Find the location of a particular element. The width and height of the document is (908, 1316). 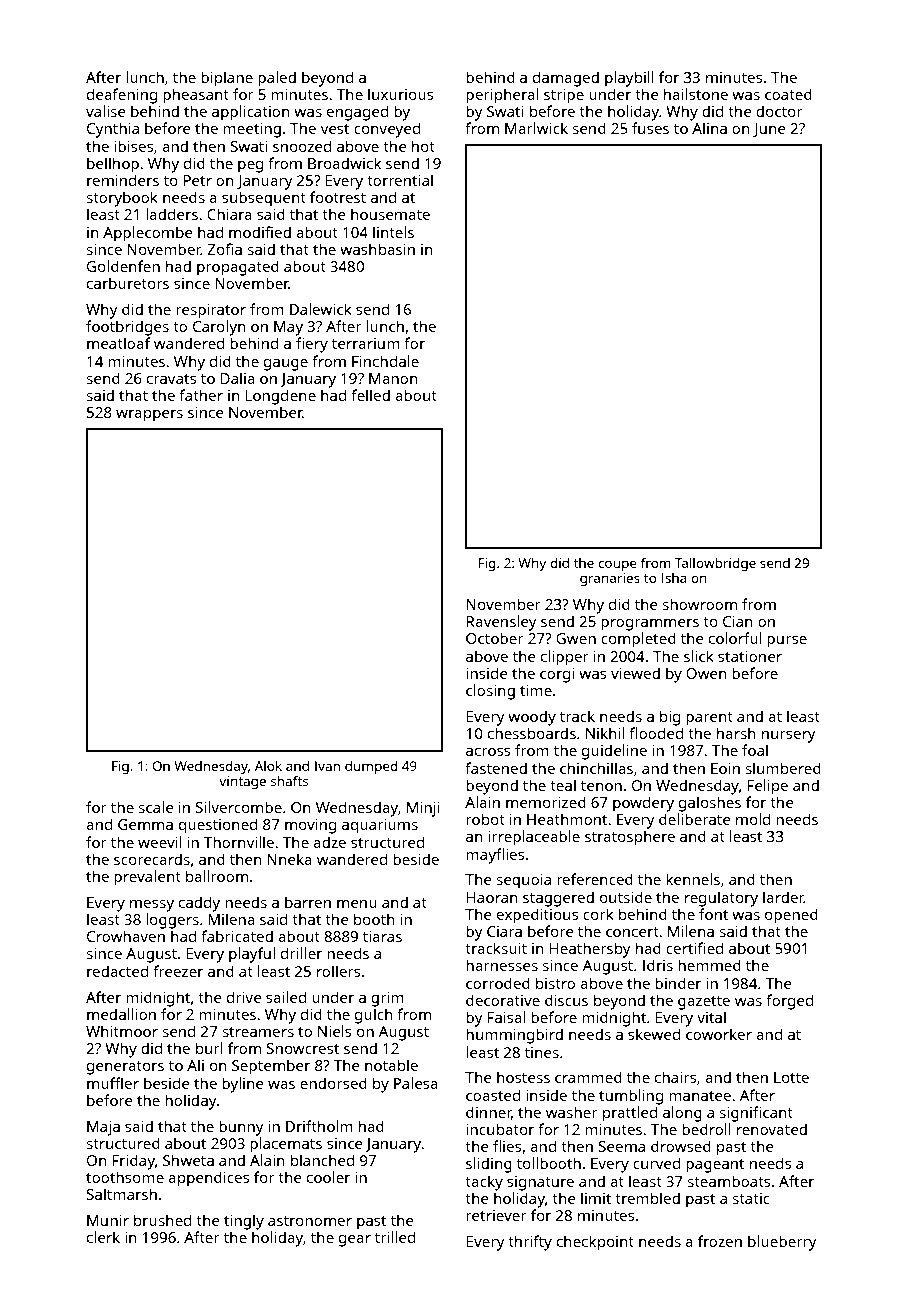

irreplaceable is located at coordinates (534, 838).
